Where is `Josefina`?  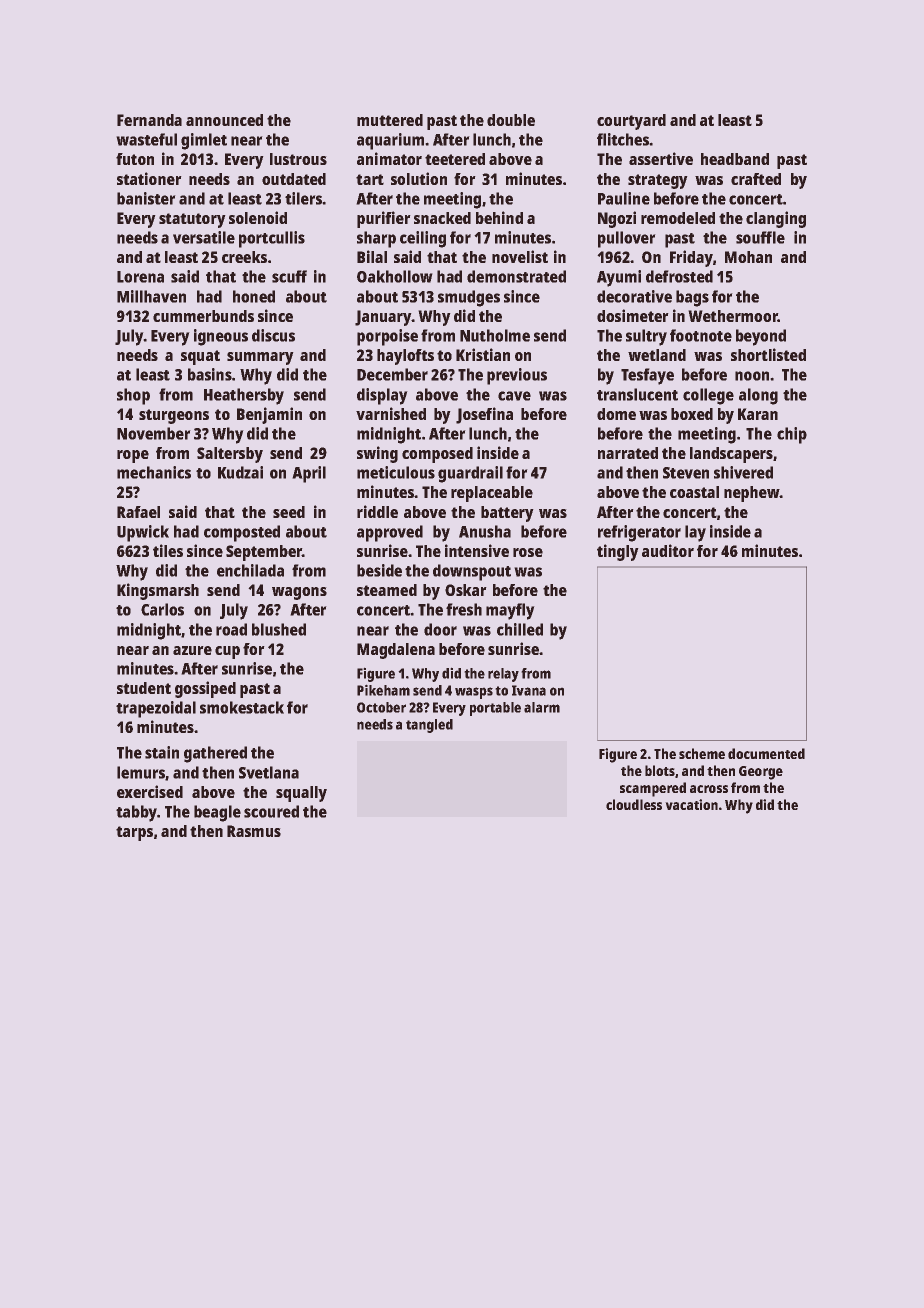 Josefina is located at coordinates (484, 415).
